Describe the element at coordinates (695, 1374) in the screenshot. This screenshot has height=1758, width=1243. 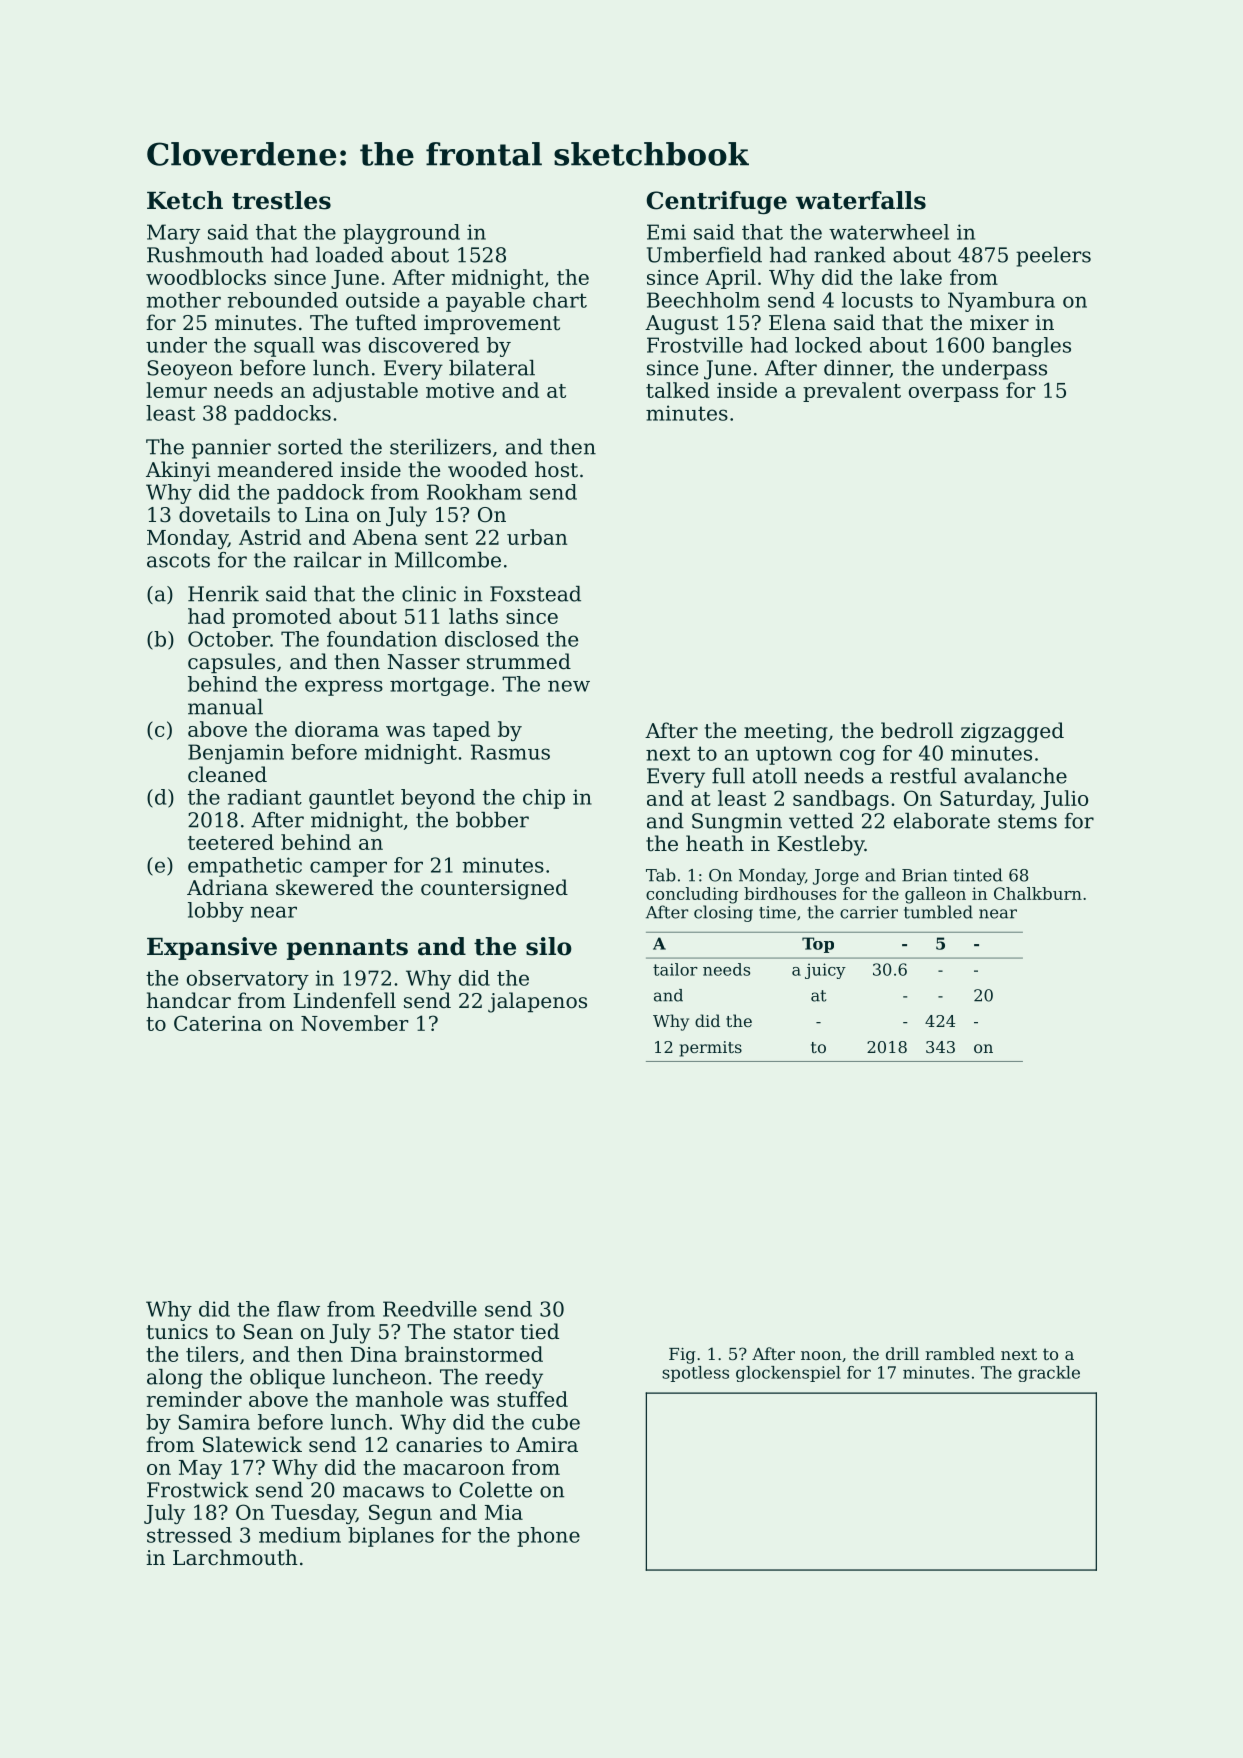
I see `spotless` at that location.
